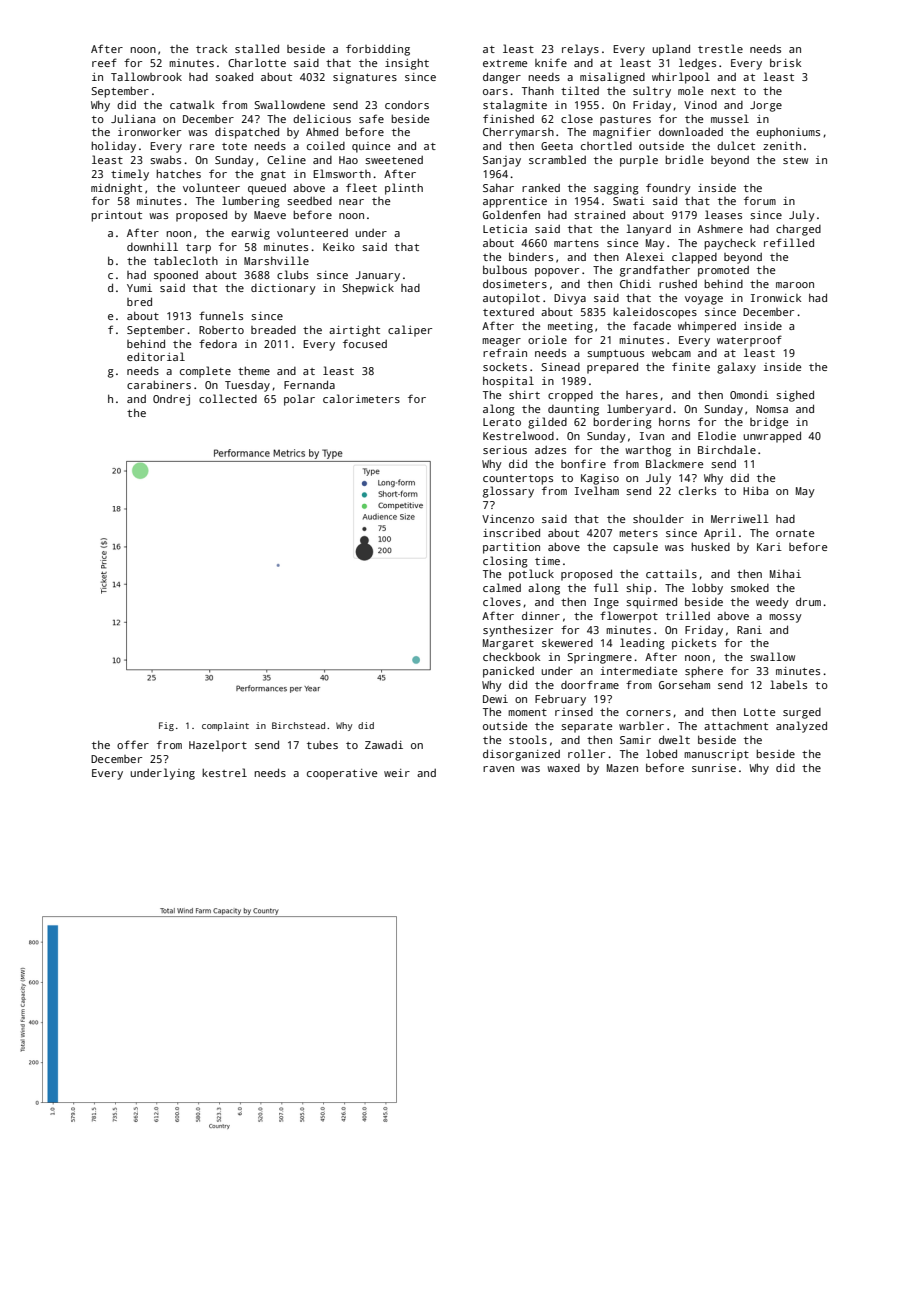  Describe the element at coordinates (342, 774) in the document. I see `cooperative` at that location.
